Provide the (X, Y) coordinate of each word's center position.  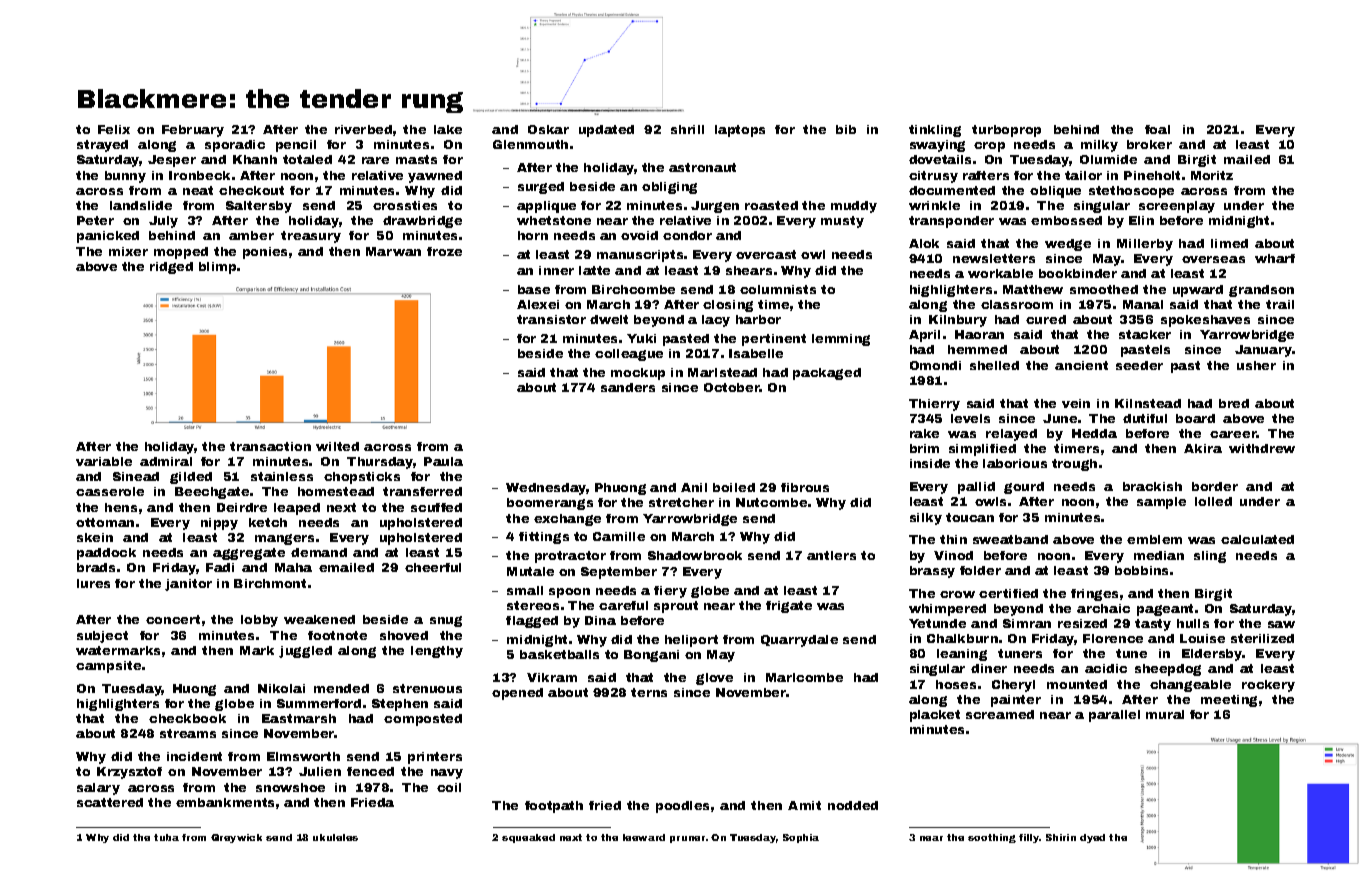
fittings (544, 538)
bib (846, 129)
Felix (114, 129)
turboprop (1006, 131)
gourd (1024, 488)
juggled (305, 652)
